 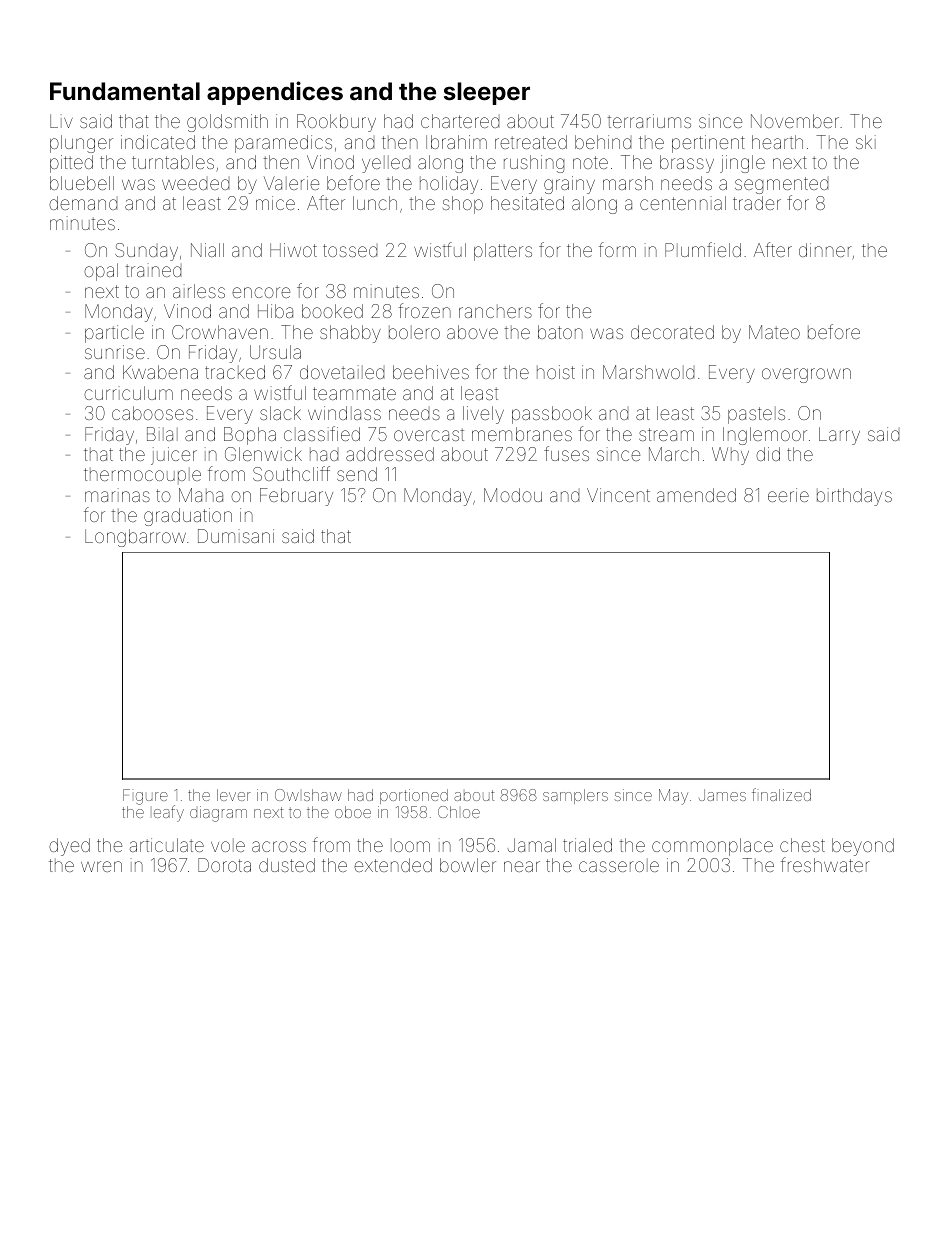 I want to click on lively, so click(x=483, y=415).
